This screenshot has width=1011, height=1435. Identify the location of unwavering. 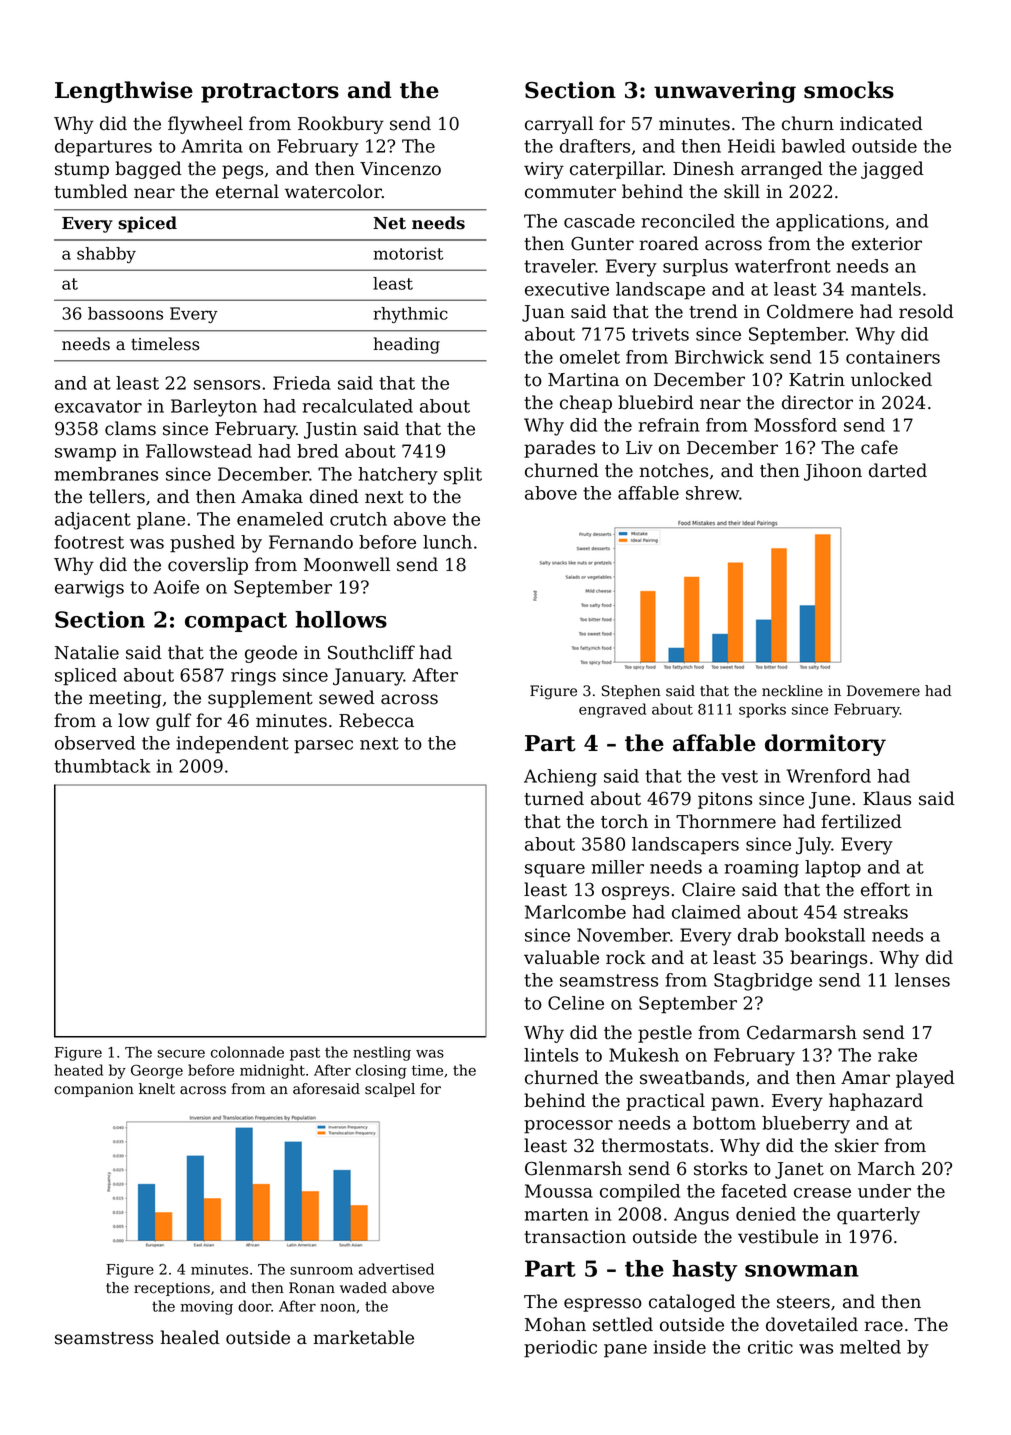
(725, 92).
